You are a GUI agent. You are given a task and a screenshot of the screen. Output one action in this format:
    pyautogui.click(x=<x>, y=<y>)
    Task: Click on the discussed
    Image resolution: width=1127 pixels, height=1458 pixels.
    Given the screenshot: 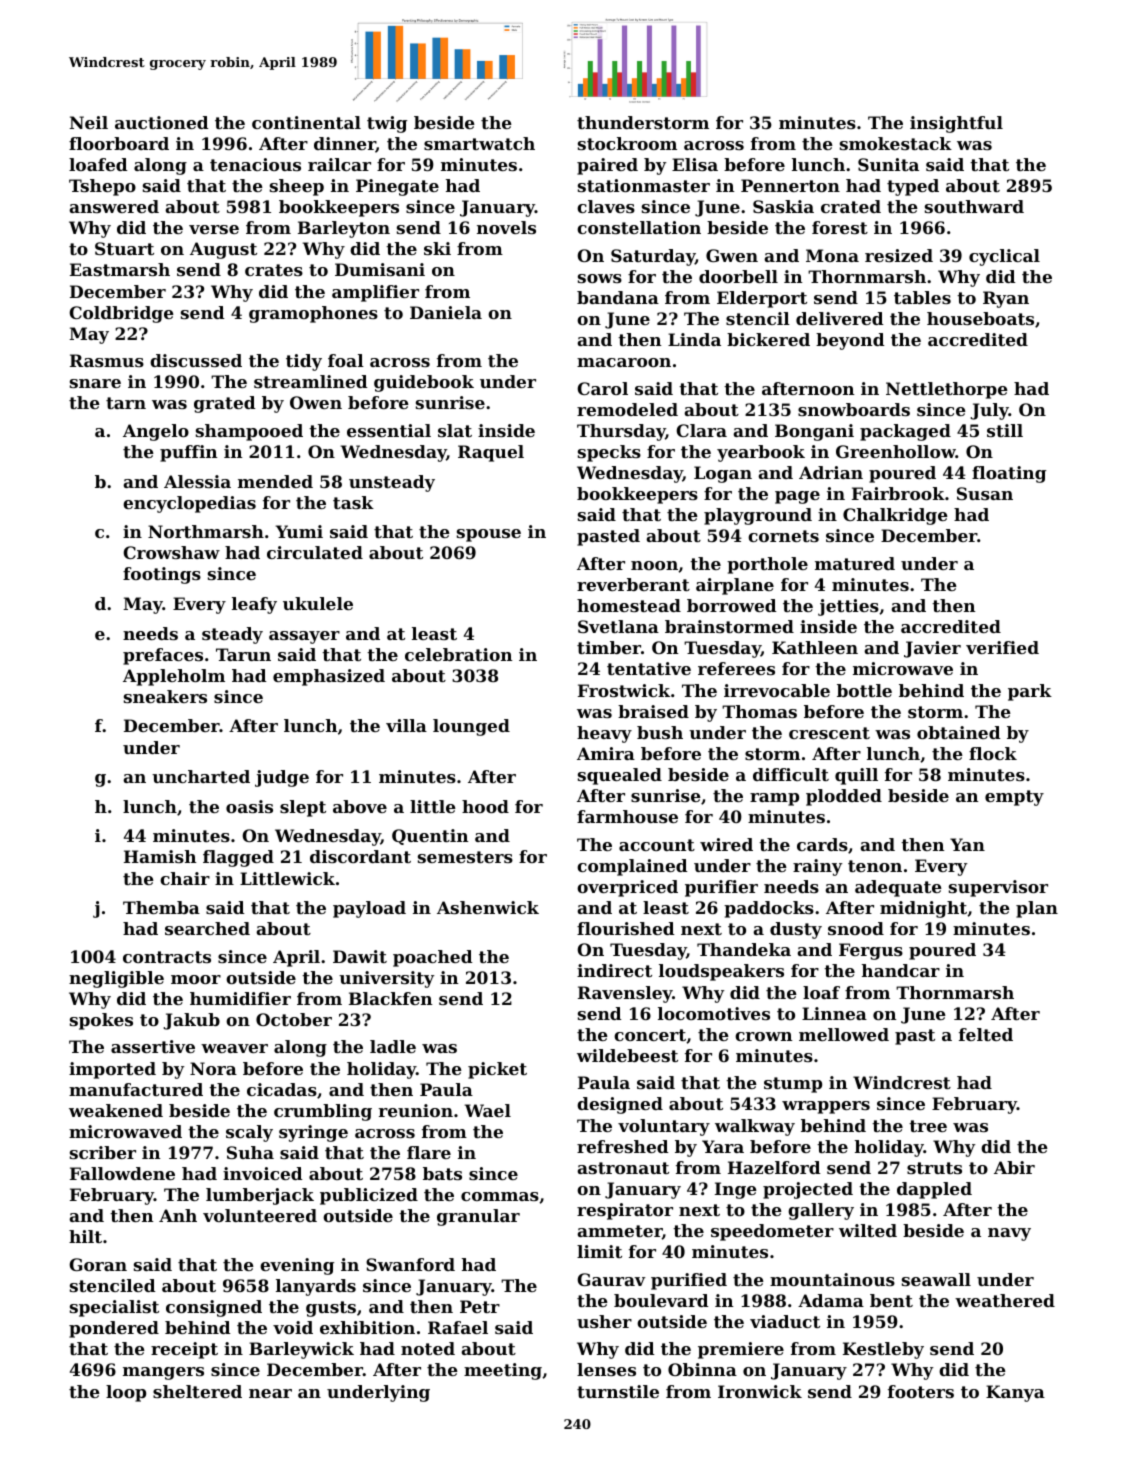 What is the action you would take?
    pyautogui.click(x=196, y=360)
